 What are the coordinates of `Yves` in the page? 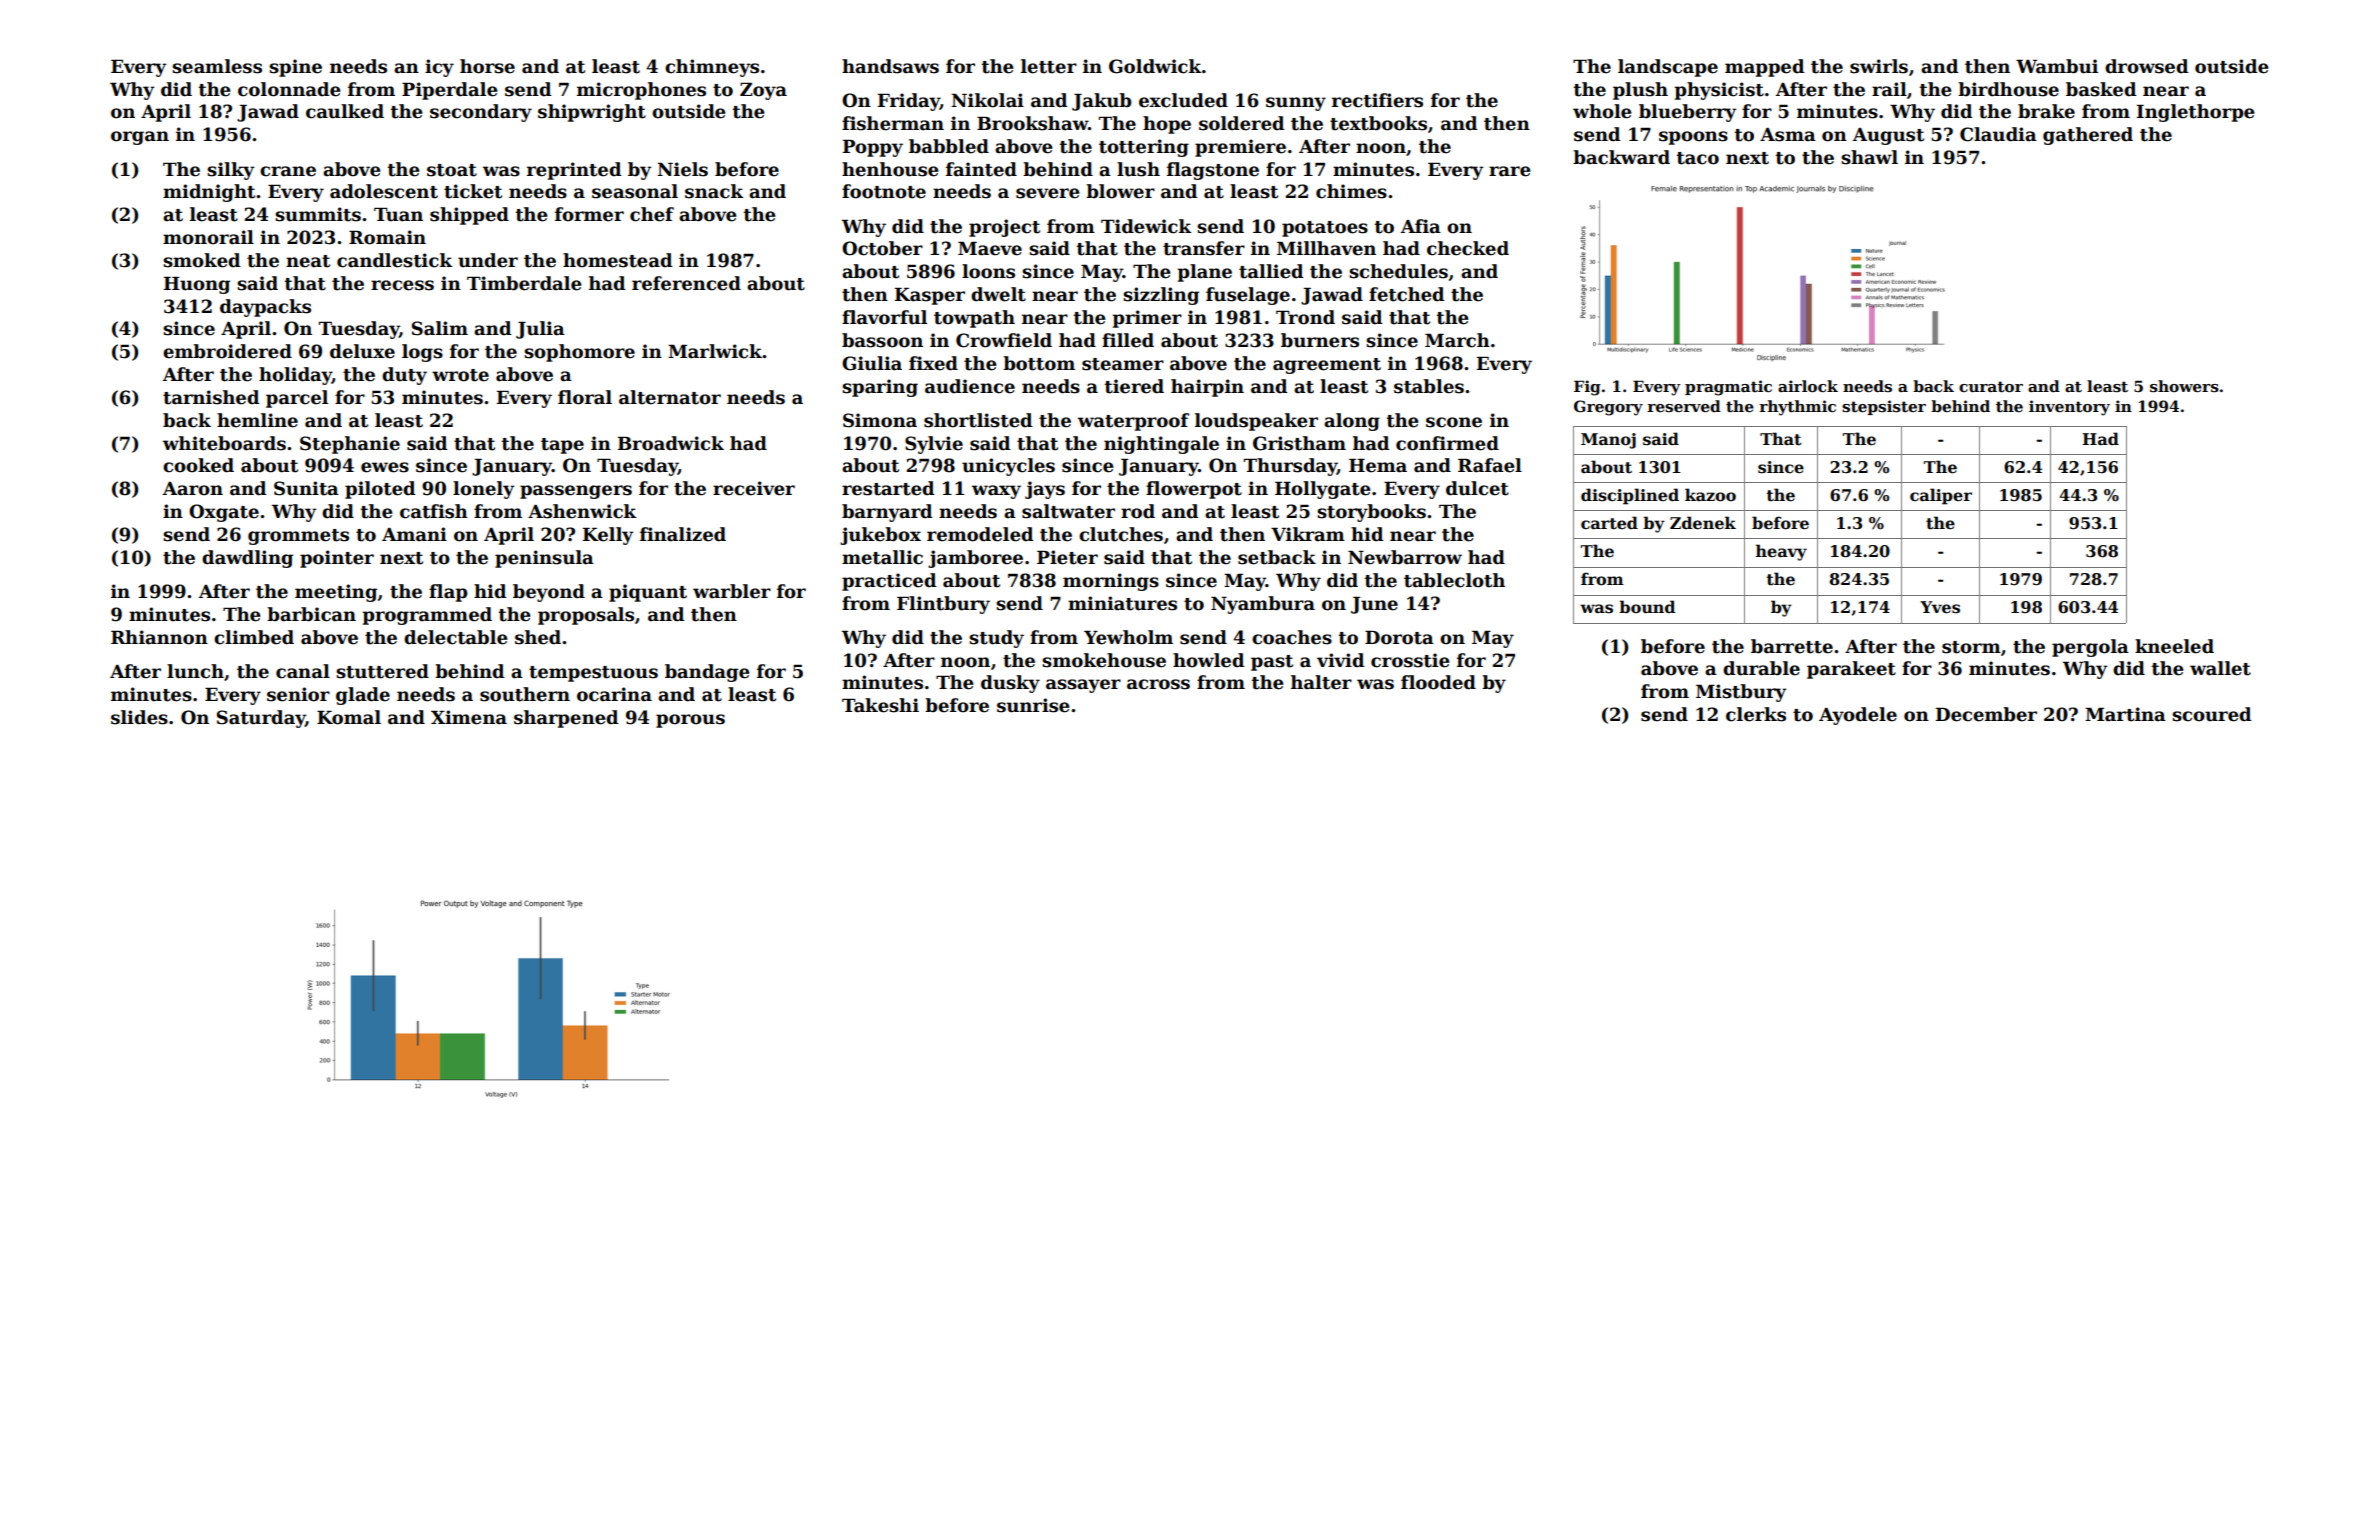 It's located at (1940, 607).
